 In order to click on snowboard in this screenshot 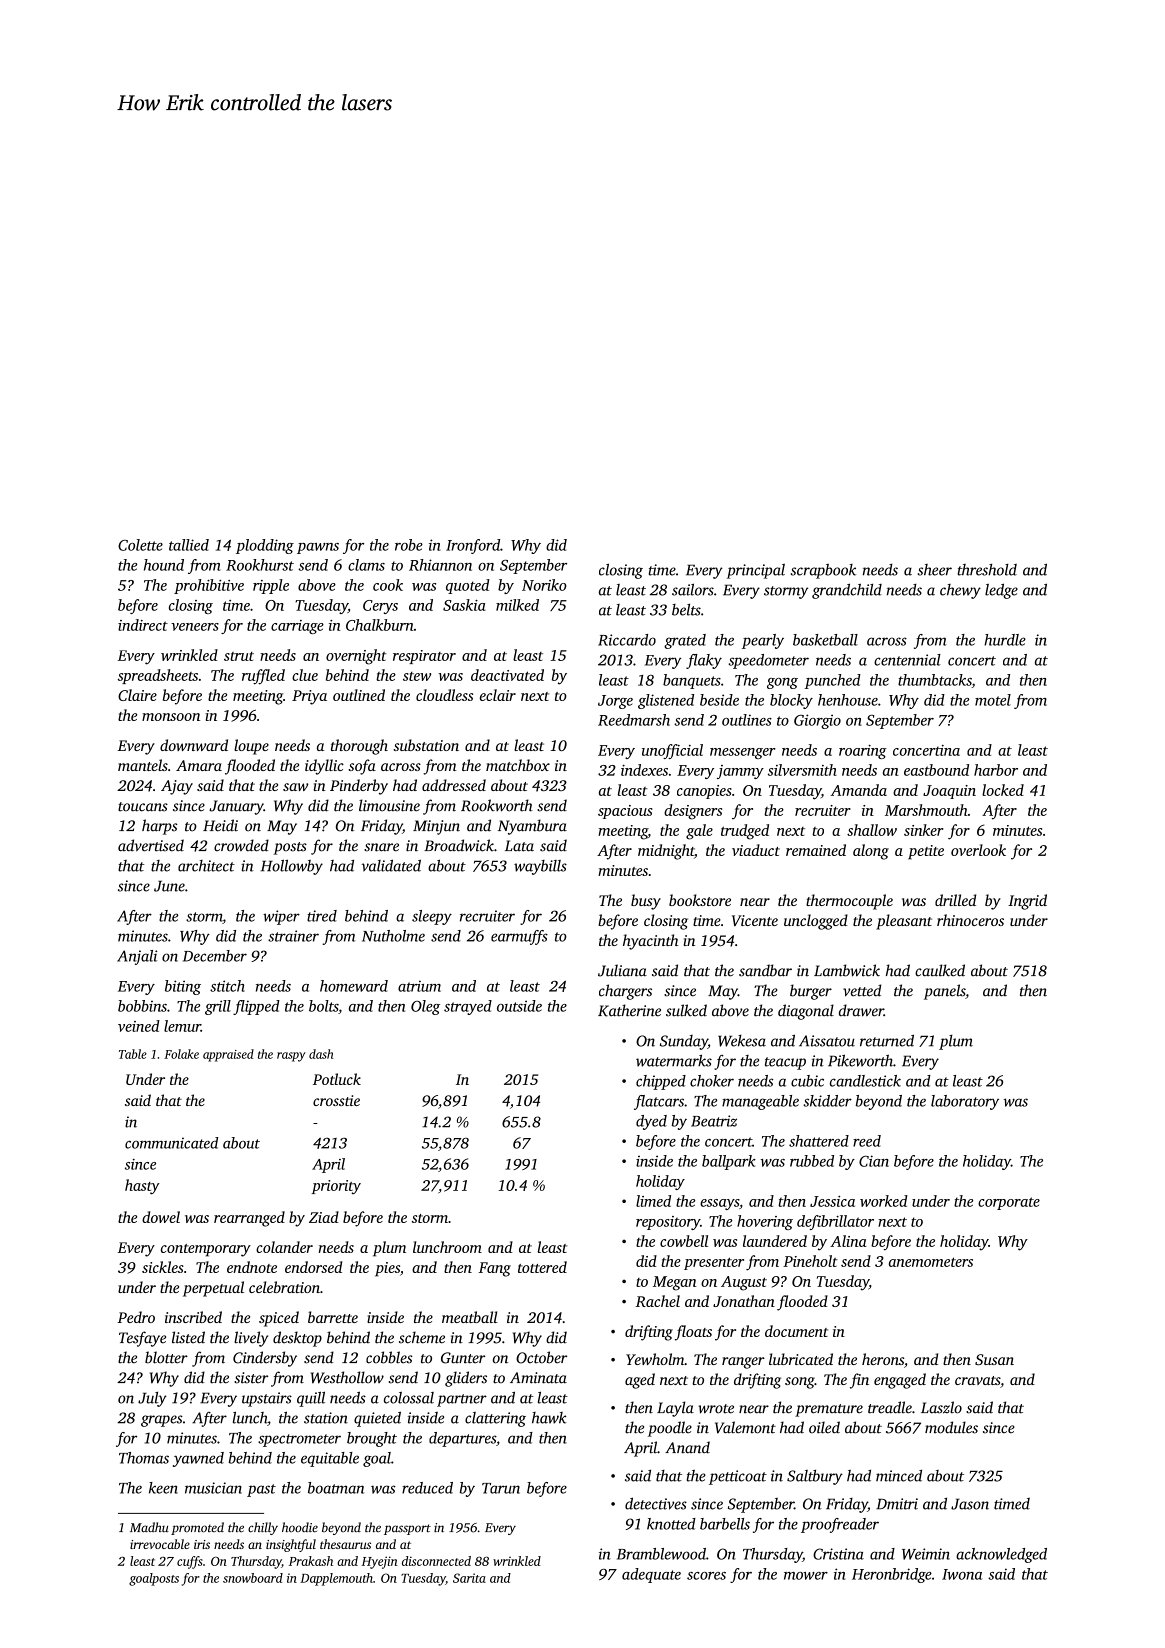, I will do `click(253, 1578)`.
